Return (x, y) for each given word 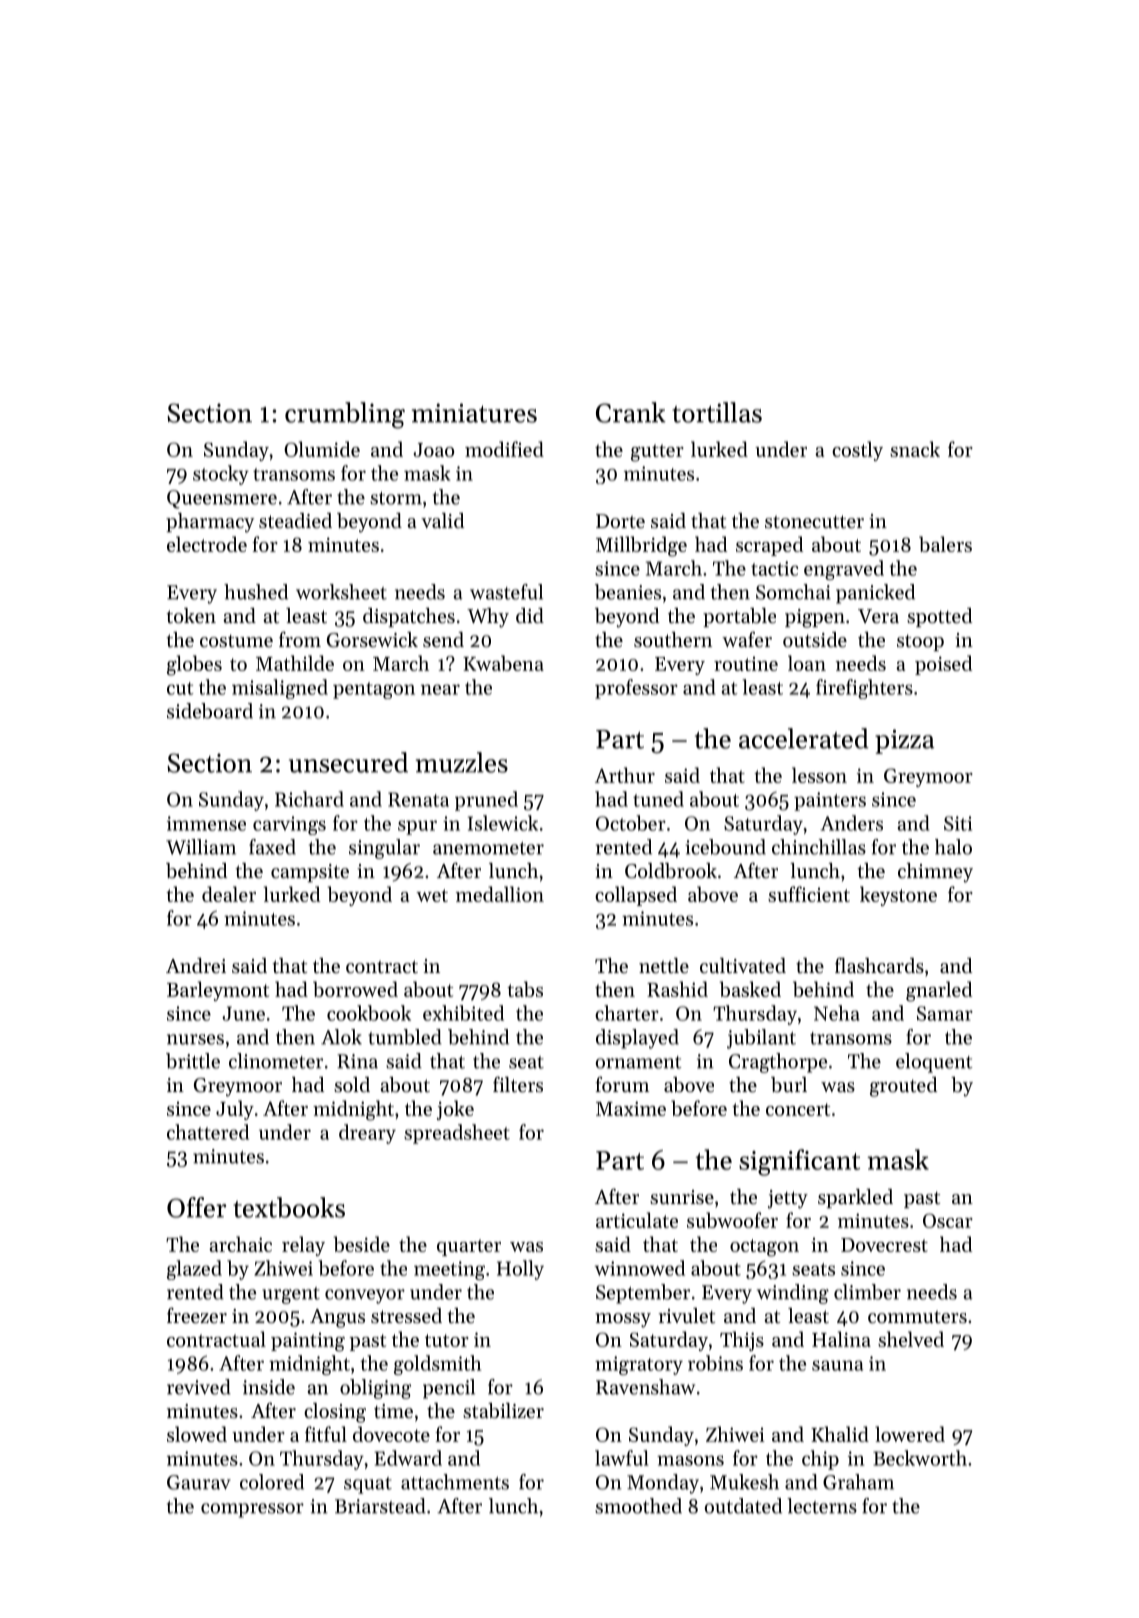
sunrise (682, 1197)
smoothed (638, 1506)
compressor (252, 1510)
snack (915, 449)
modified (504, 449)
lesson (819, 775)
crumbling (345, 415)
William (201, 847)
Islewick (503, 823)
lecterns (822, 1506)
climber (867, 1292)
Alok (341, 1037)
